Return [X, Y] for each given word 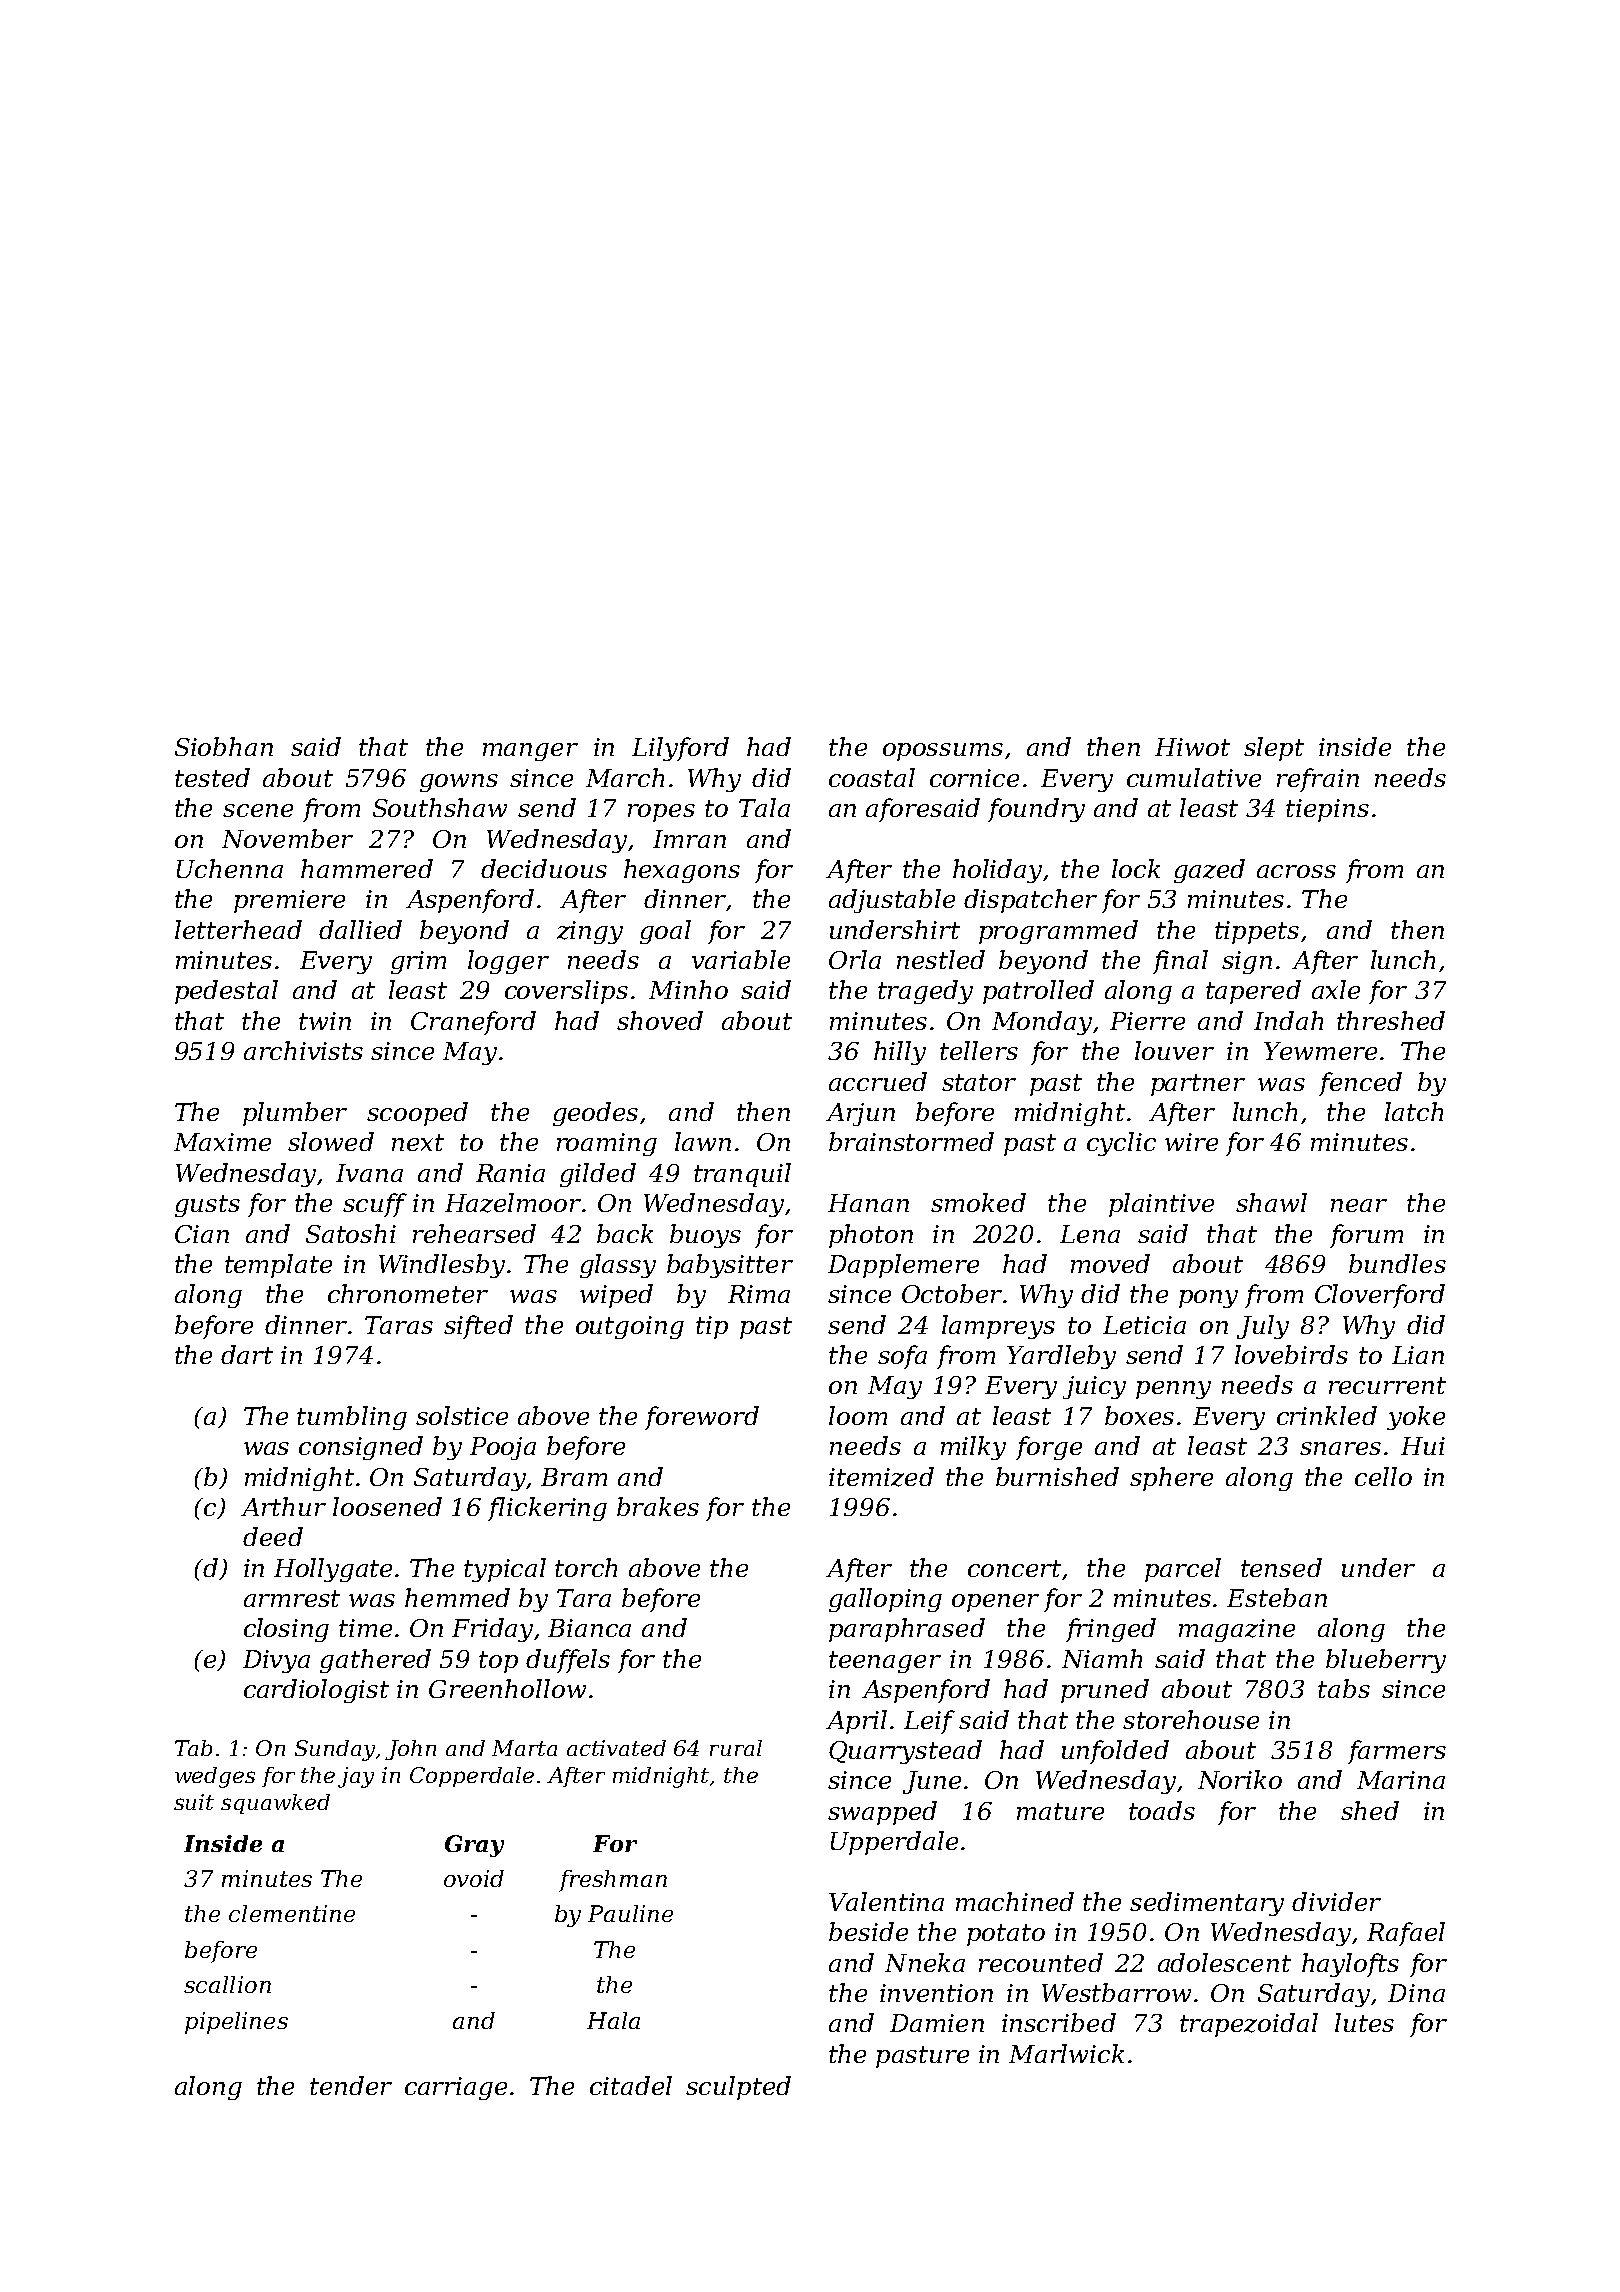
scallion [227, 1984]
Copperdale [472, 1777]
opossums [943, 752]
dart [247, 1354]
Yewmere [1320, 1051]
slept [1274, 749]
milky [973, 1448]
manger [530, 752]
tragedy [925, 992]
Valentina [886, 1901]
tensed [1281, 1567]
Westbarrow [1116, 1992]
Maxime [222, 1142]
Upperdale [894, 1843]
